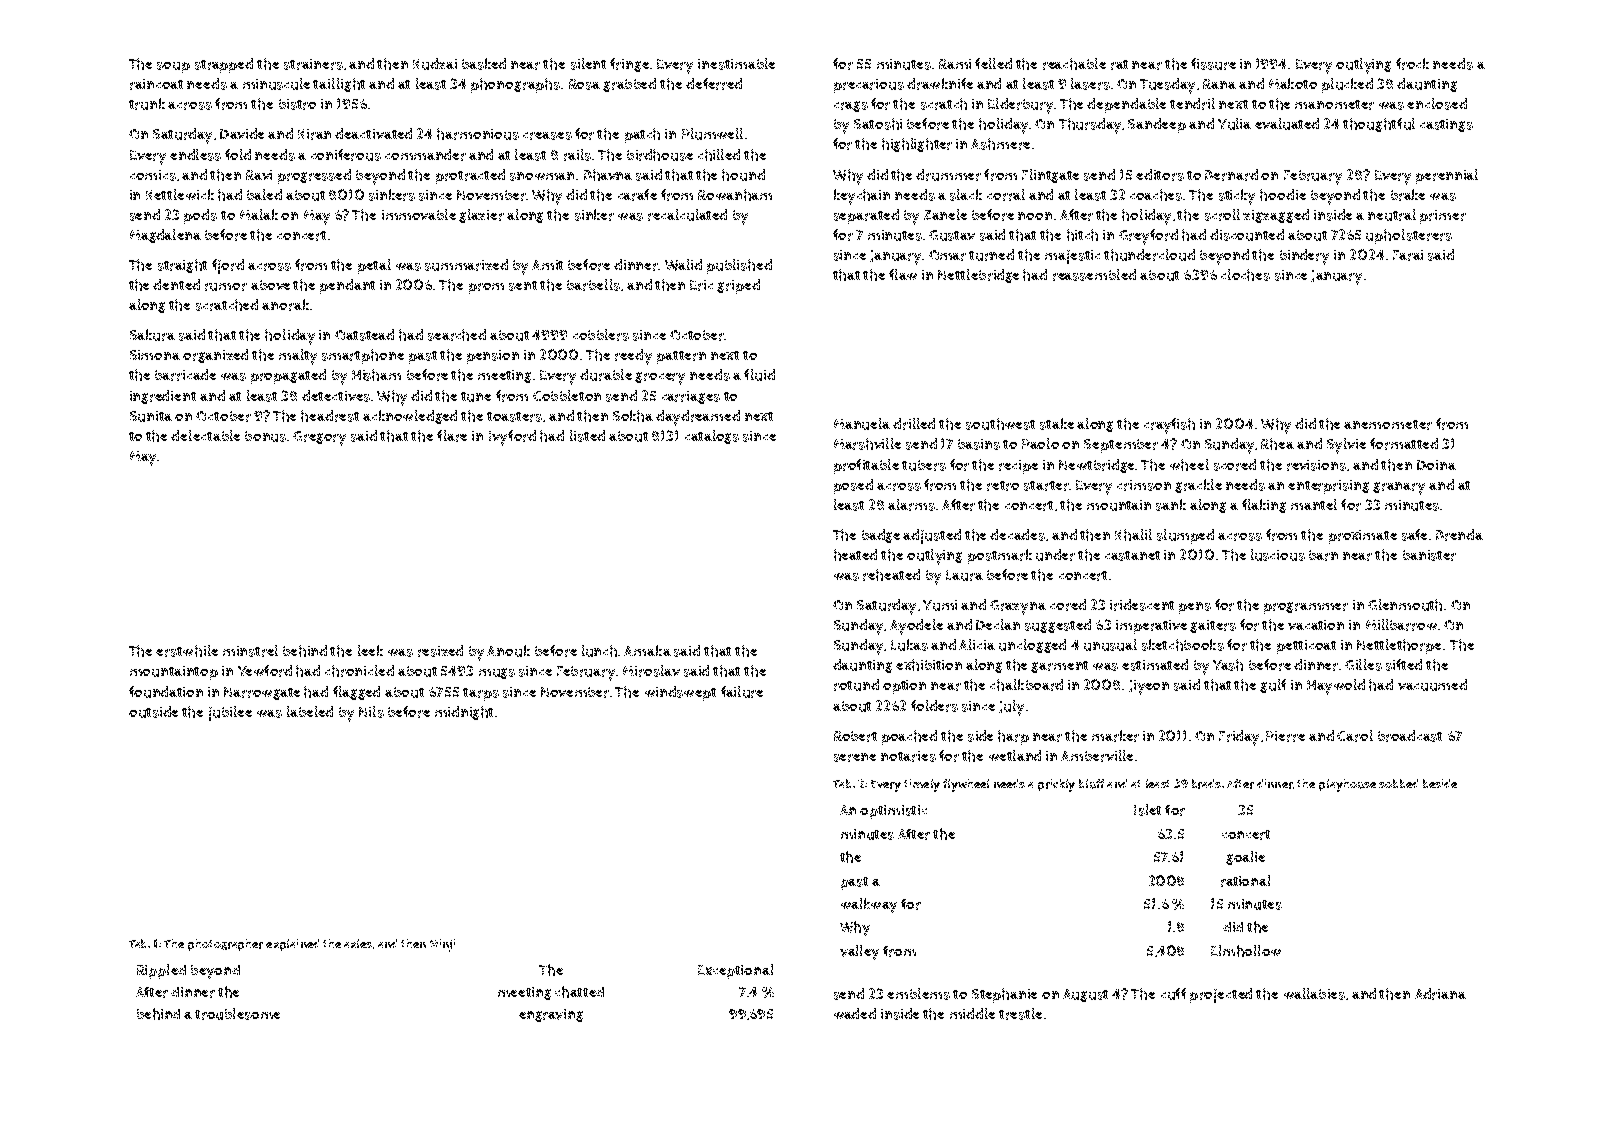 This screenshot has height=1141, width=1614. Describe the element at coordinates (1160, 175) in the screenshot. I see `editors` at that location.
